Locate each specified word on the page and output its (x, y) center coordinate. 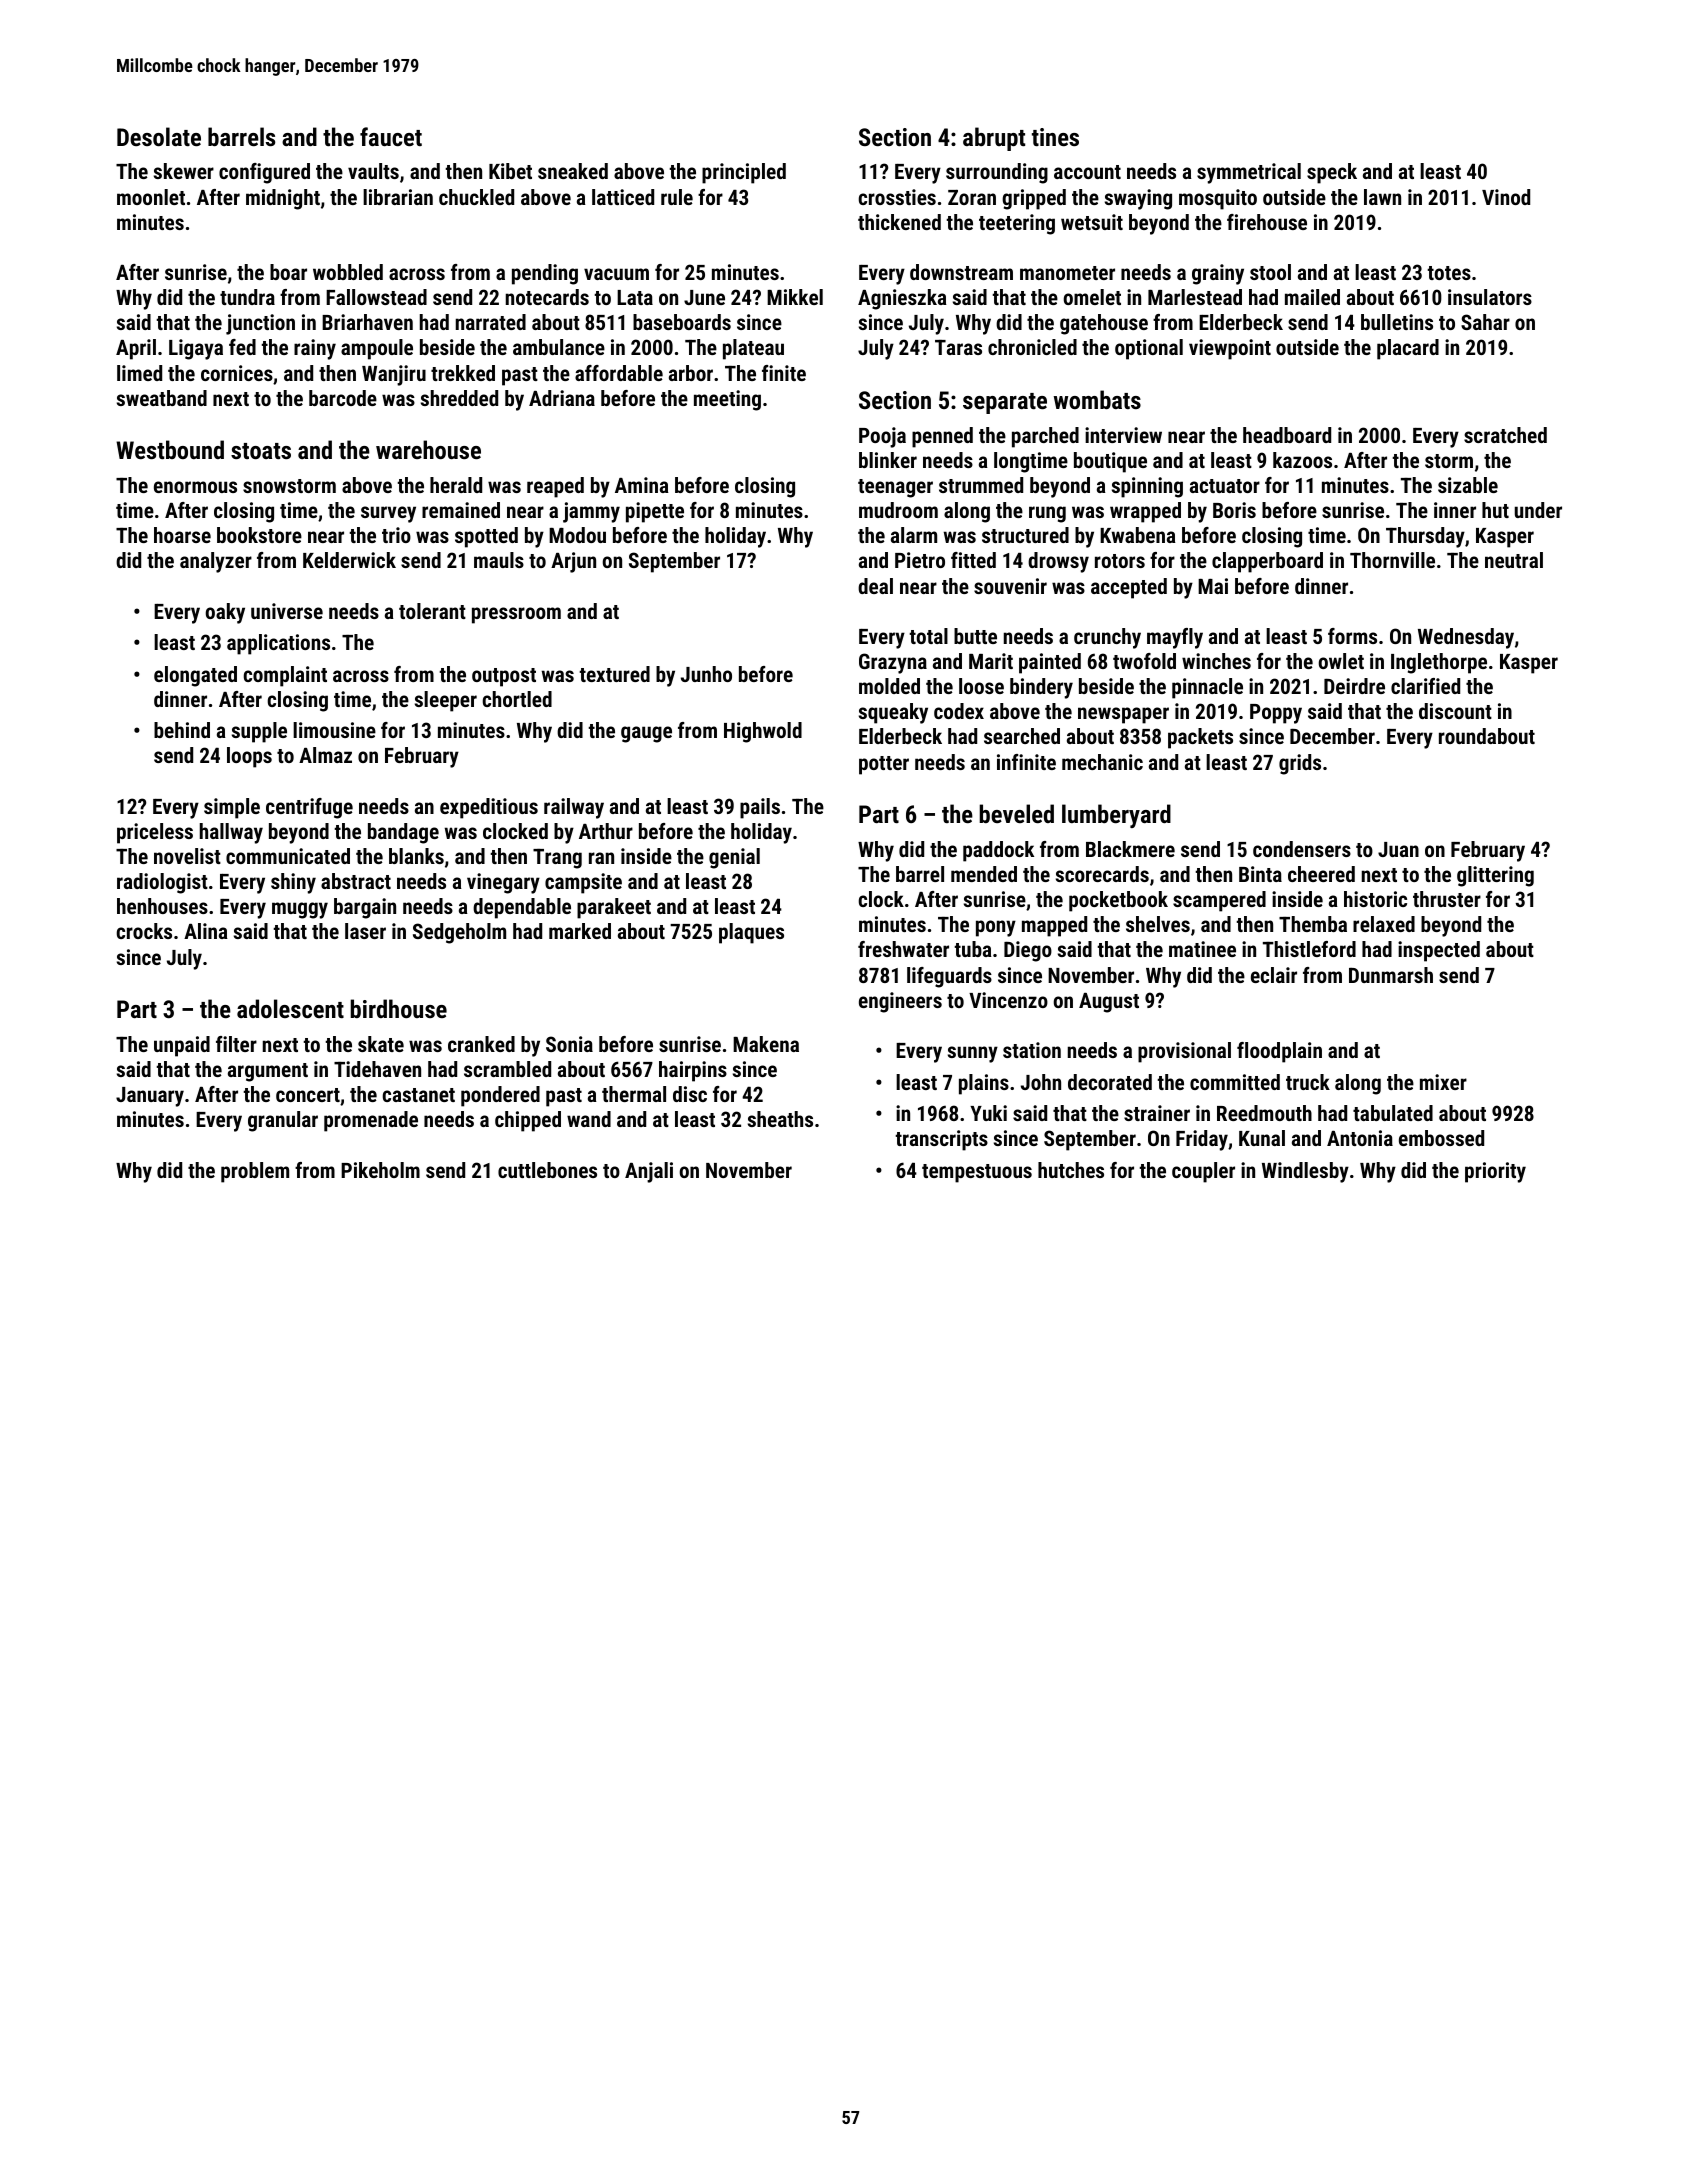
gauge (646, 734)
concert (308, 1095)
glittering (1495, 876)
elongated (195, 676)
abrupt (994, 139)
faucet (391, 136)
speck (1332, 173)
